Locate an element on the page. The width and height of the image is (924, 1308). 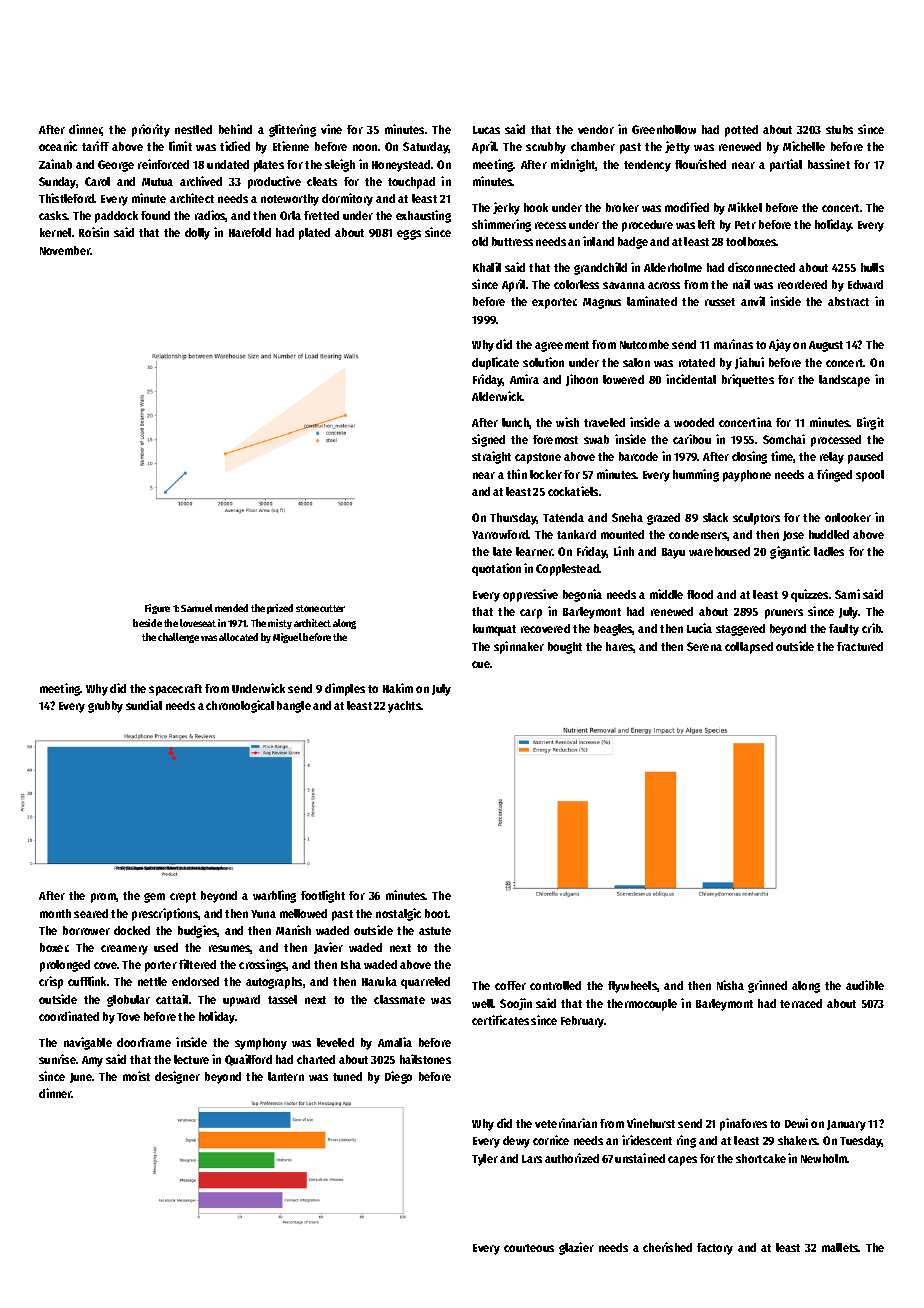
grinned is located at coordinates (767, 986).
